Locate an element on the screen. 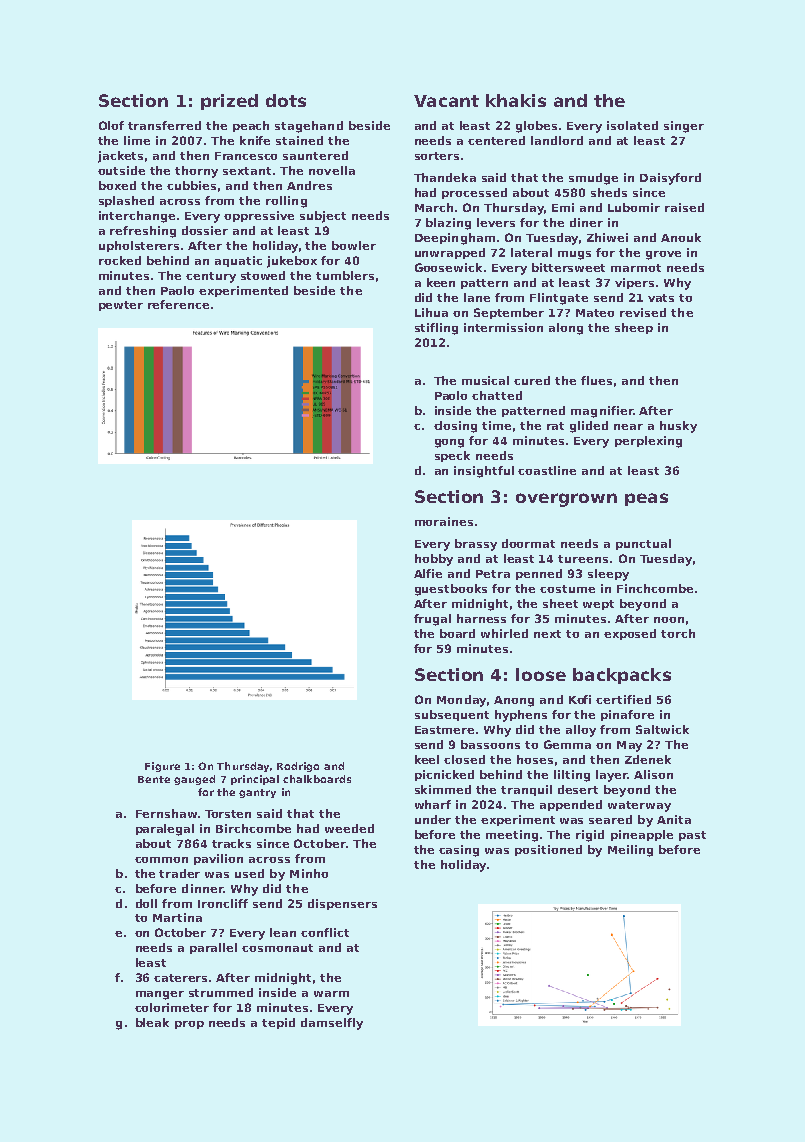 This screenshot has width=805, height=1142. reference is located at coordinates (178, 304).
